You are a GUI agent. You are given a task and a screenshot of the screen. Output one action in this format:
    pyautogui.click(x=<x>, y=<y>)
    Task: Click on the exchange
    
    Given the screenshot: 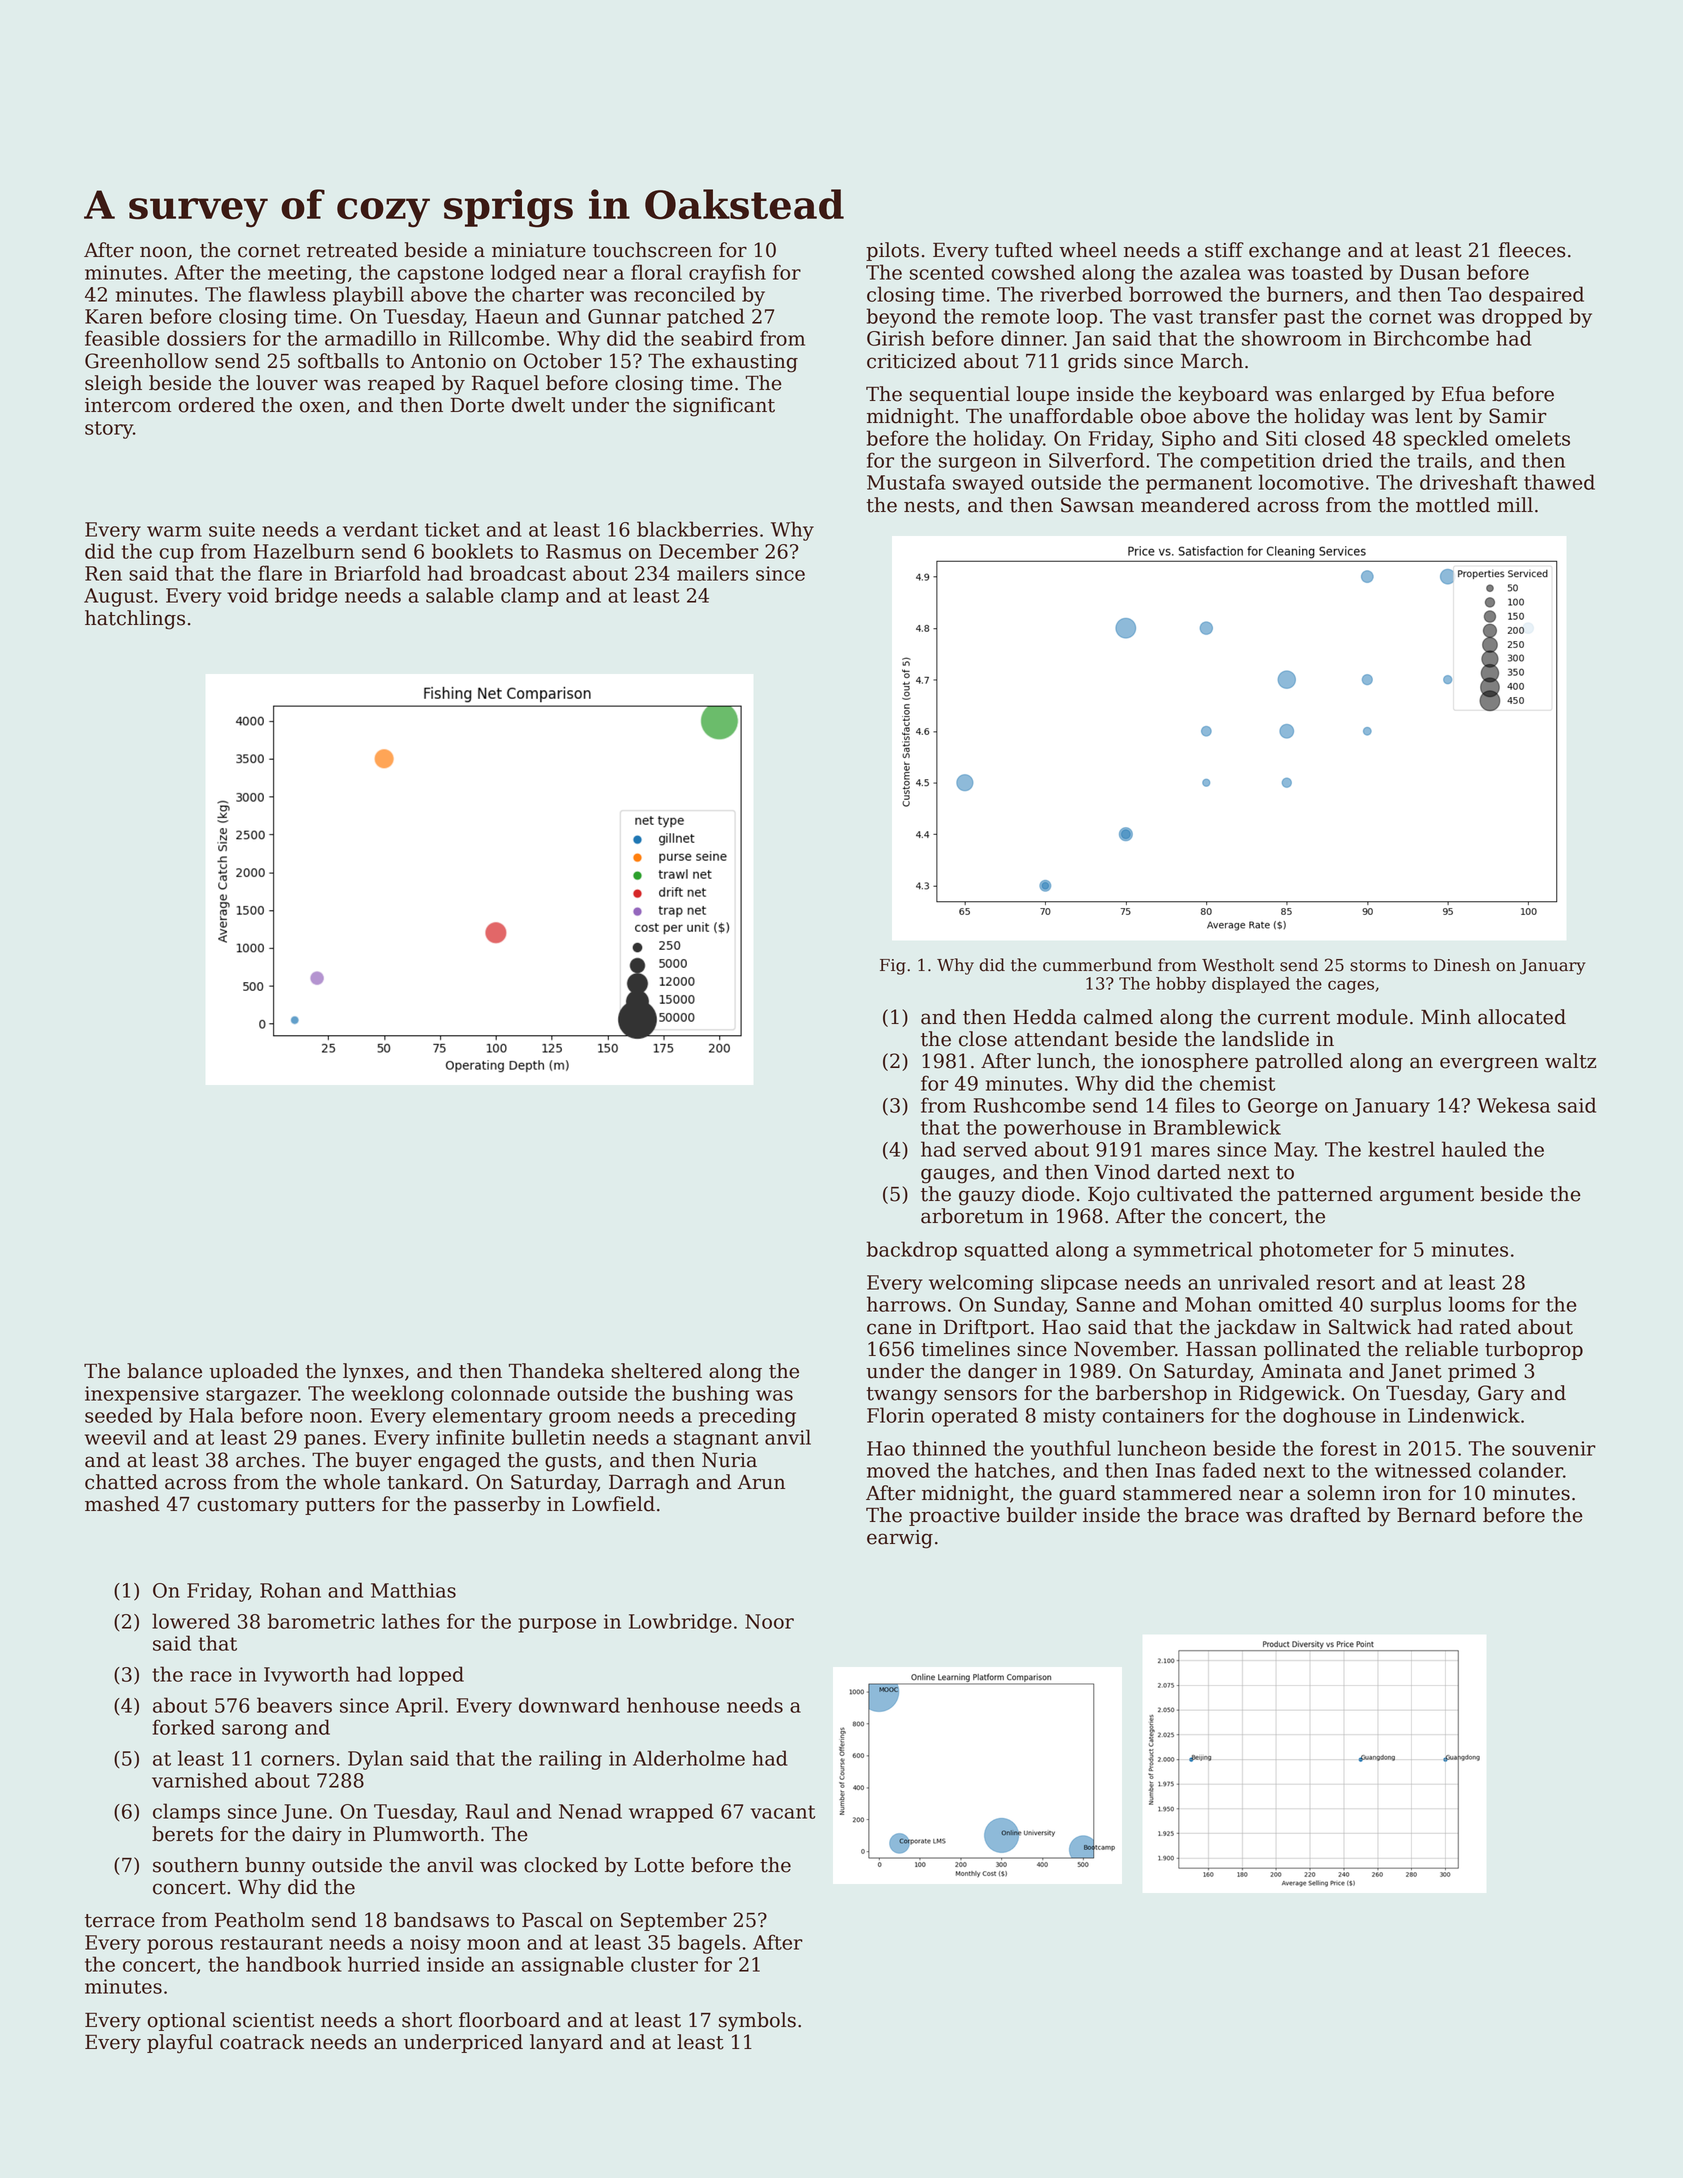 What is the action you would take?
    pyautogui.click(x=1295, y=252)
